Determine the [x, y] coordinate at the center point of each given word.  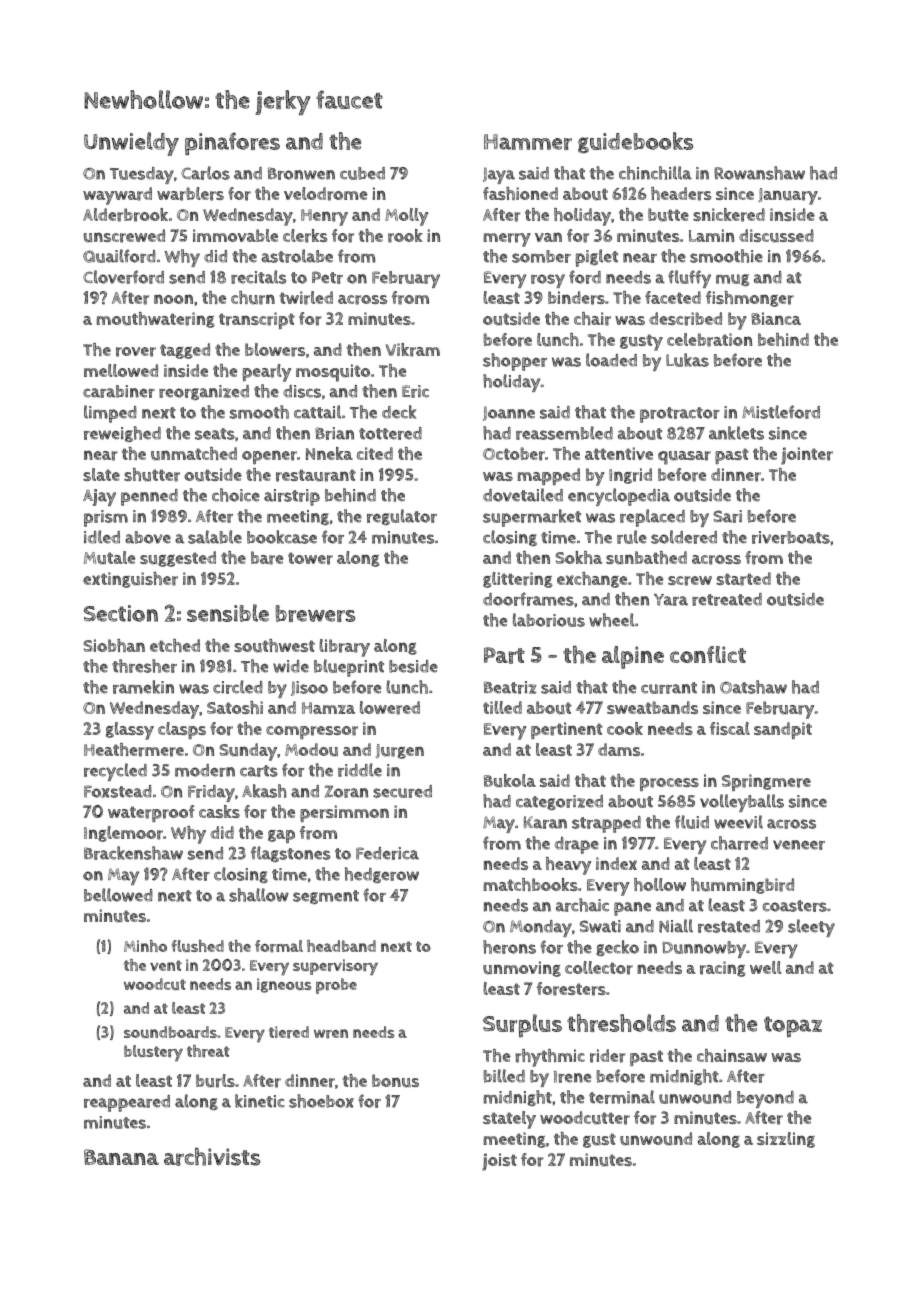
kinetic [260, 1101]
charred [739, 843]
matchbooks [530, 884]
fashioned [520, 193]
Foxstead [118, 791]
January [788, 196]
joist [499, 1162]
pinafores [232, 144]
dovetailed [523, 495]
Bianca [776, 318]
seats [215, 434]
